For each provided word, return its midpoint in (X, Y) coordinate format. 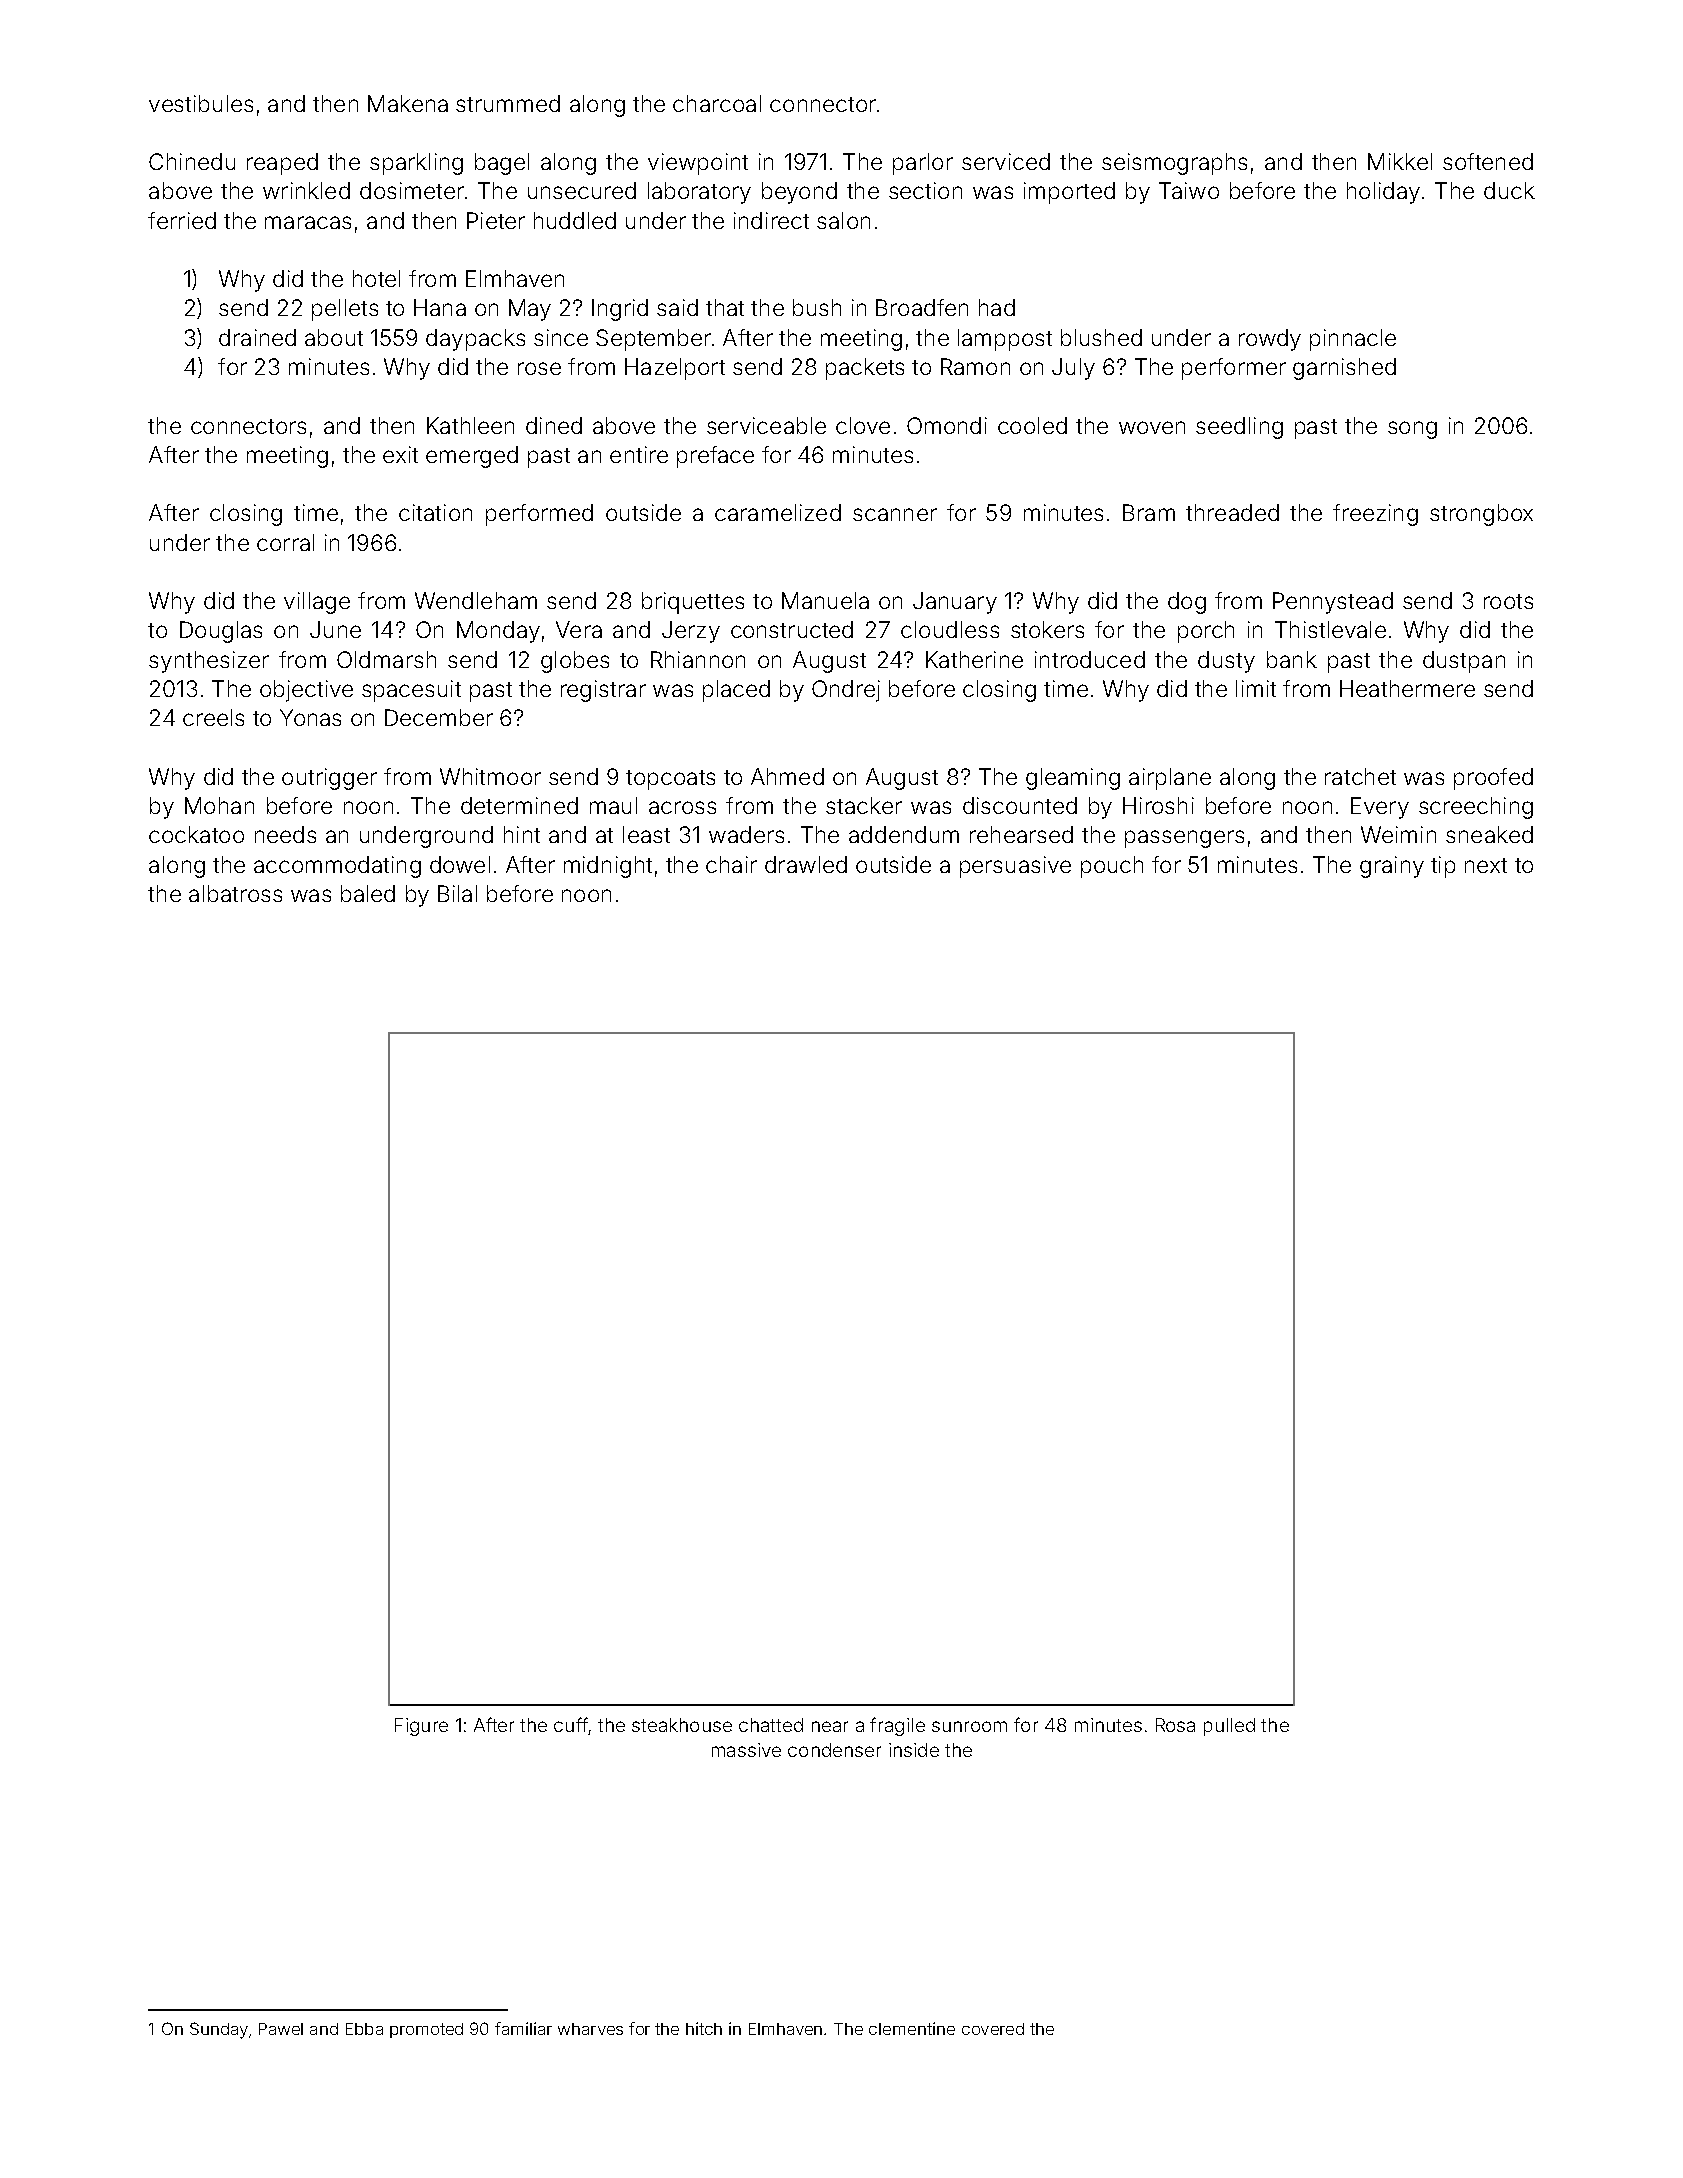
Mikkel (1400, 161)
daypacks (475, 340)
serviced (1006, 161)
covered (993, 2029)
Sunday (219, 2030)
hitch (704, 2028)
